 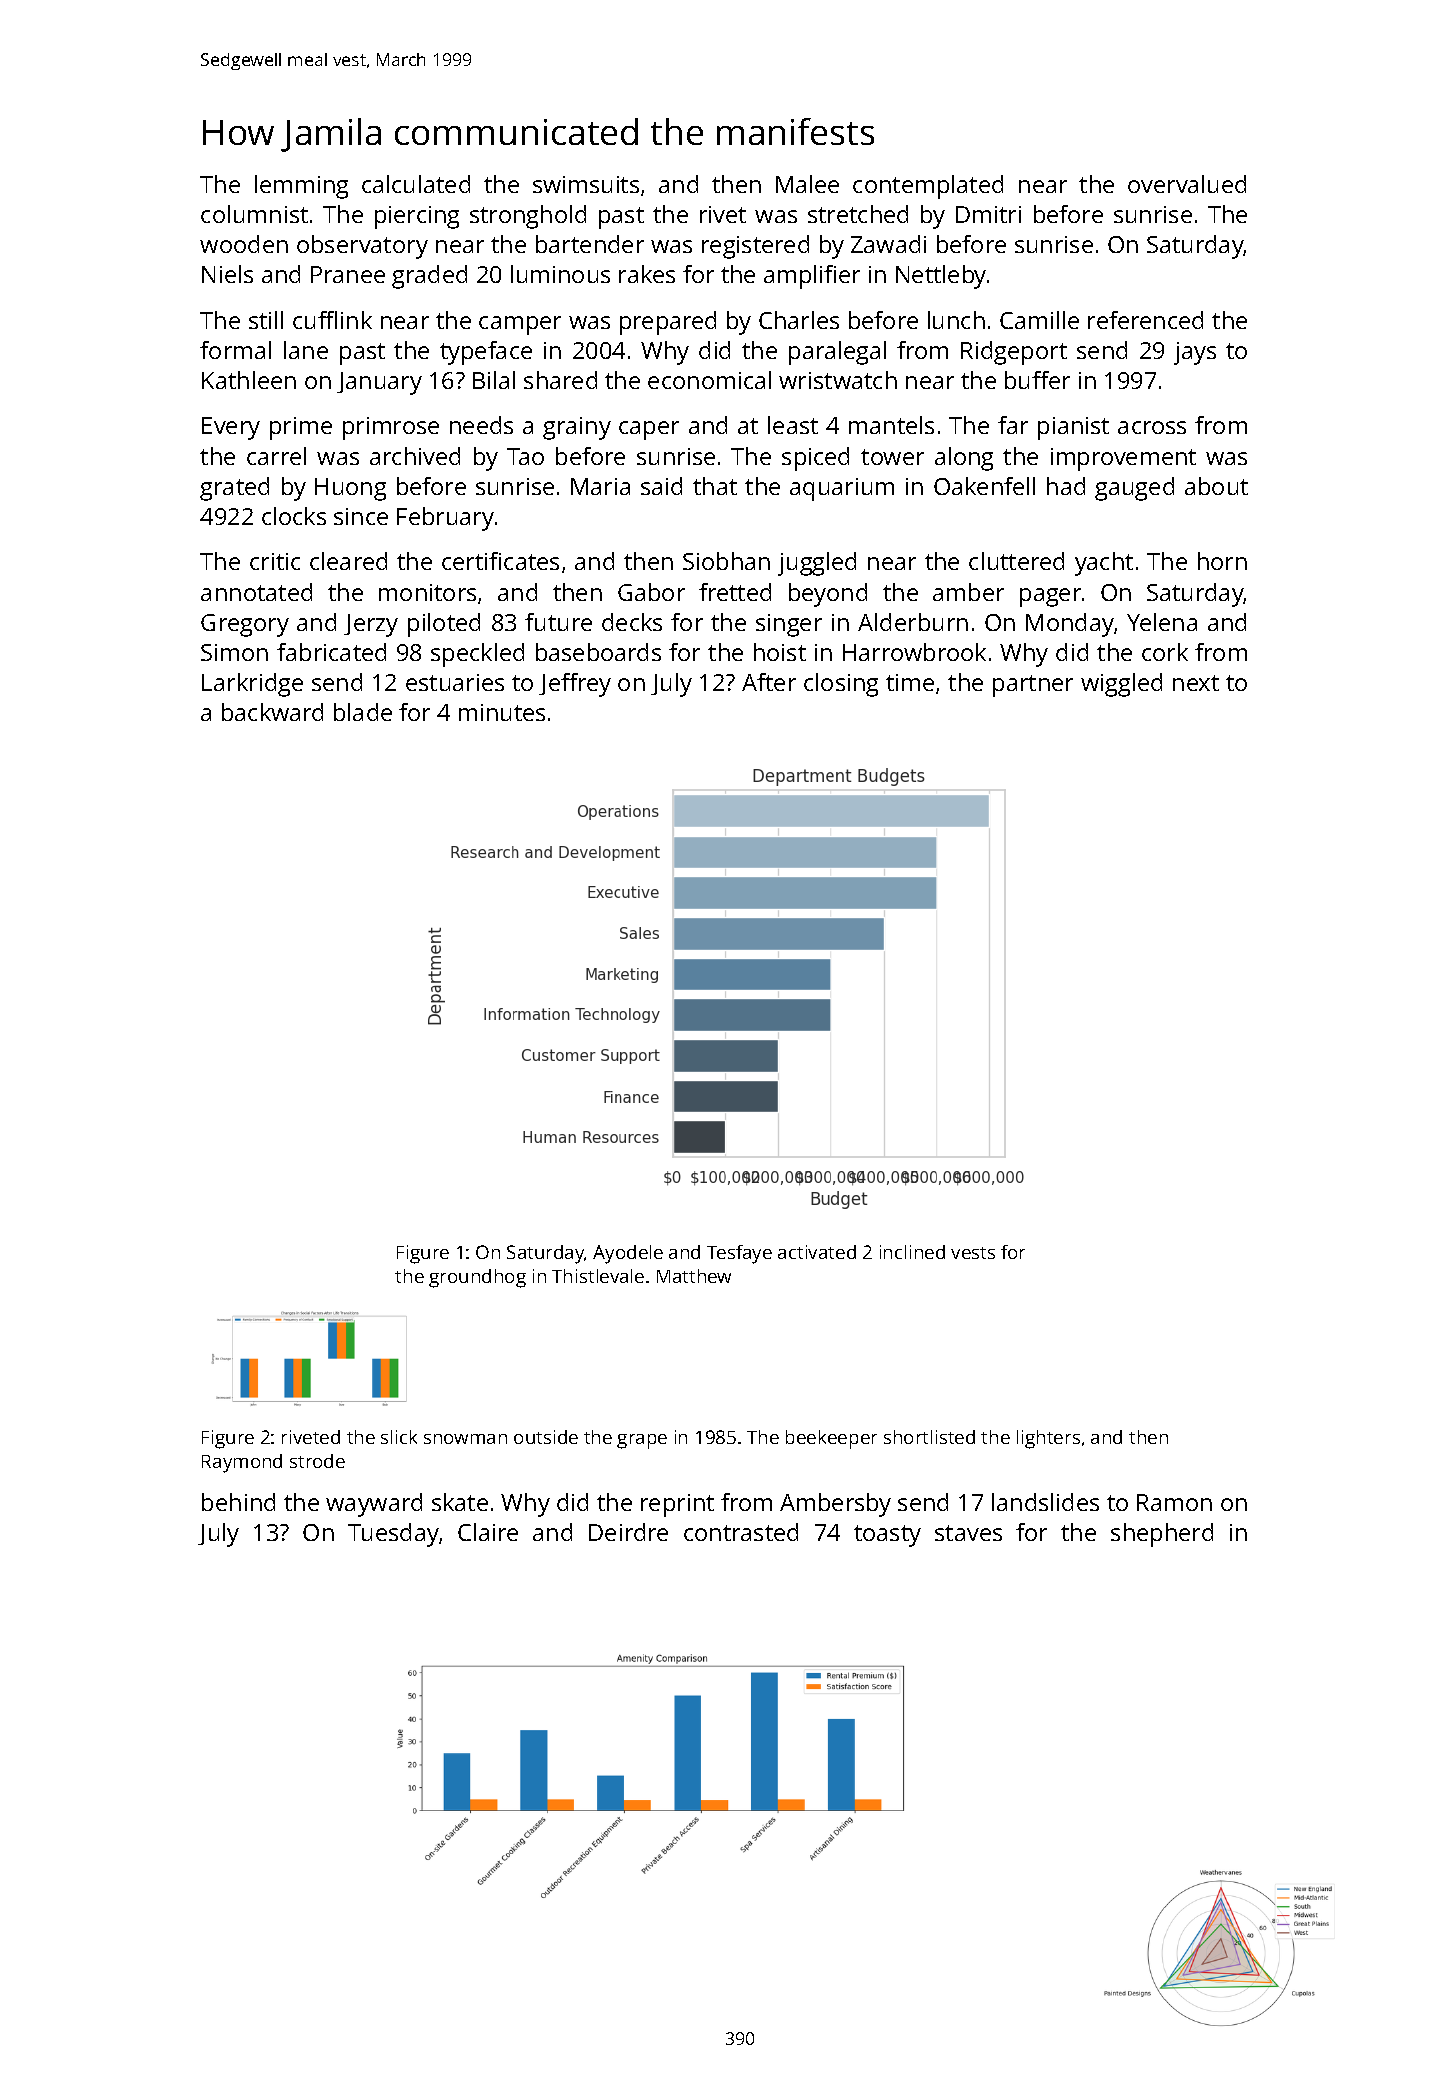 What do you see at coordinates (477, 1278) in the screenshot?
I see `groundhog` at bounding box center [477, 1278].
